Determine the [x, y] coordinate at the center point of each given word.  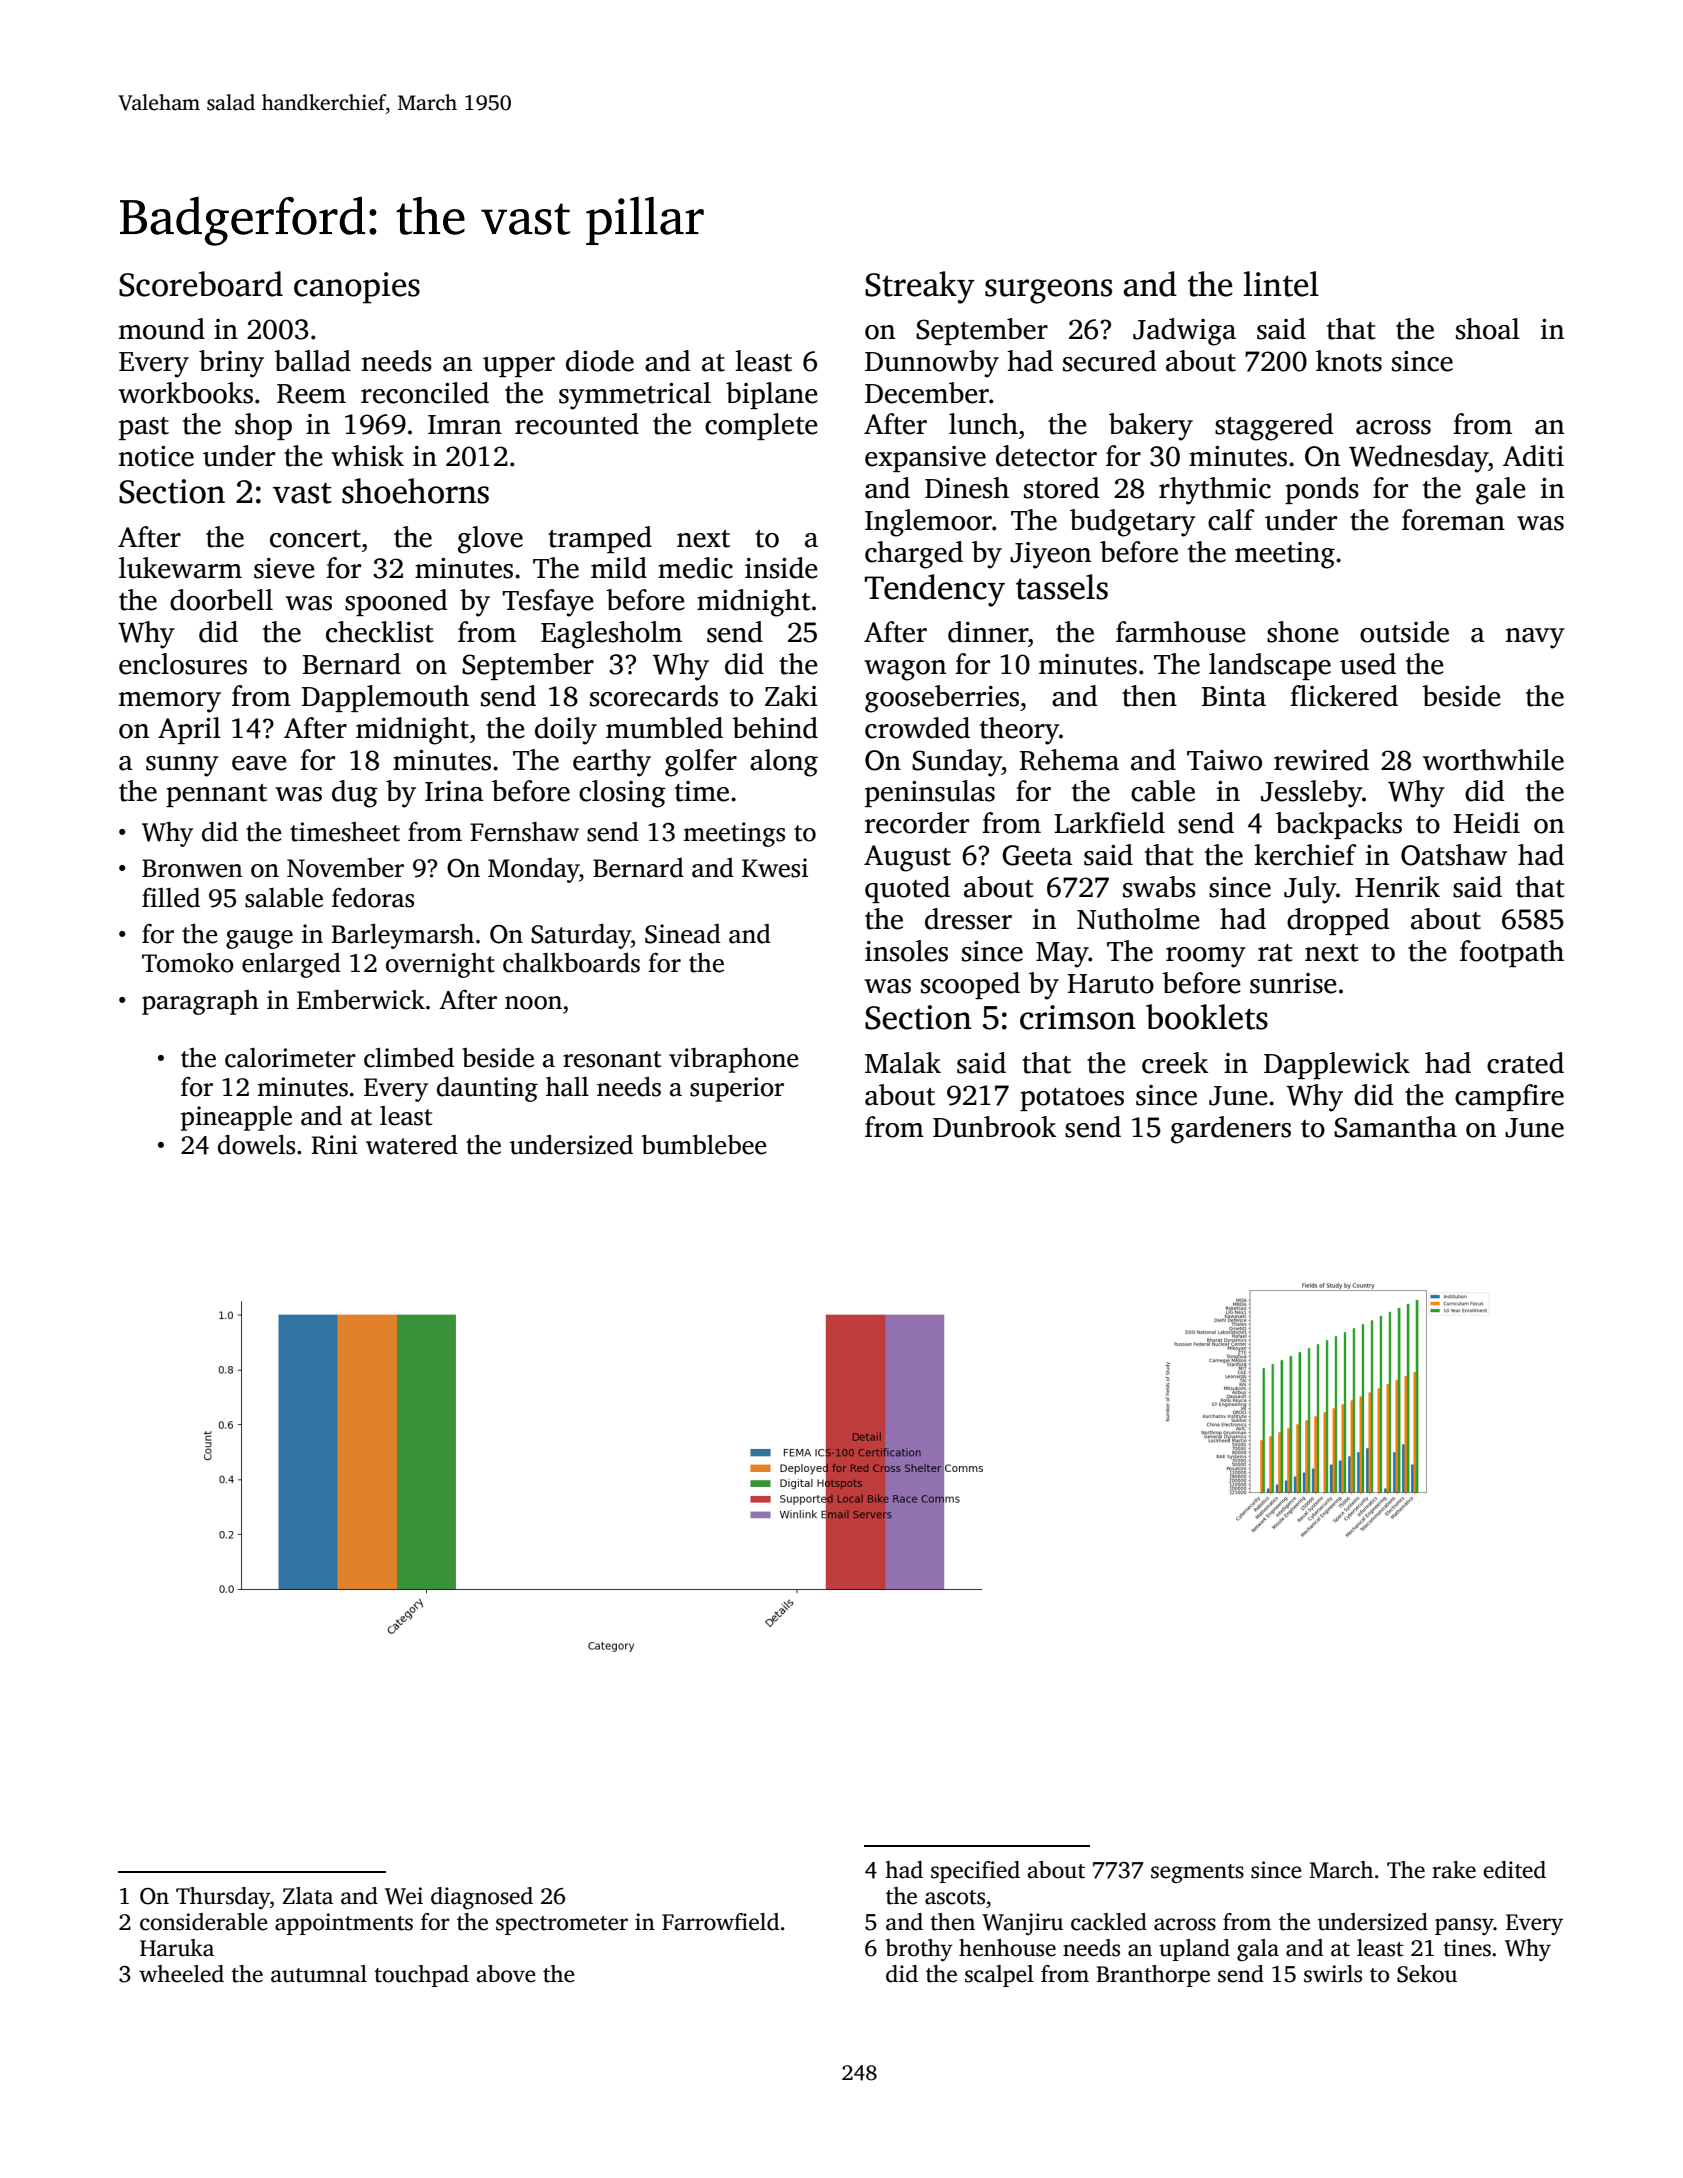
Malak [903, 1063]
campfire [1509, 1097]
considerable [204, 1922]
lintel [1281, 284]
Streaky [920, 287]
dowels [256, 1144]
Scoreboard [201, 284]
